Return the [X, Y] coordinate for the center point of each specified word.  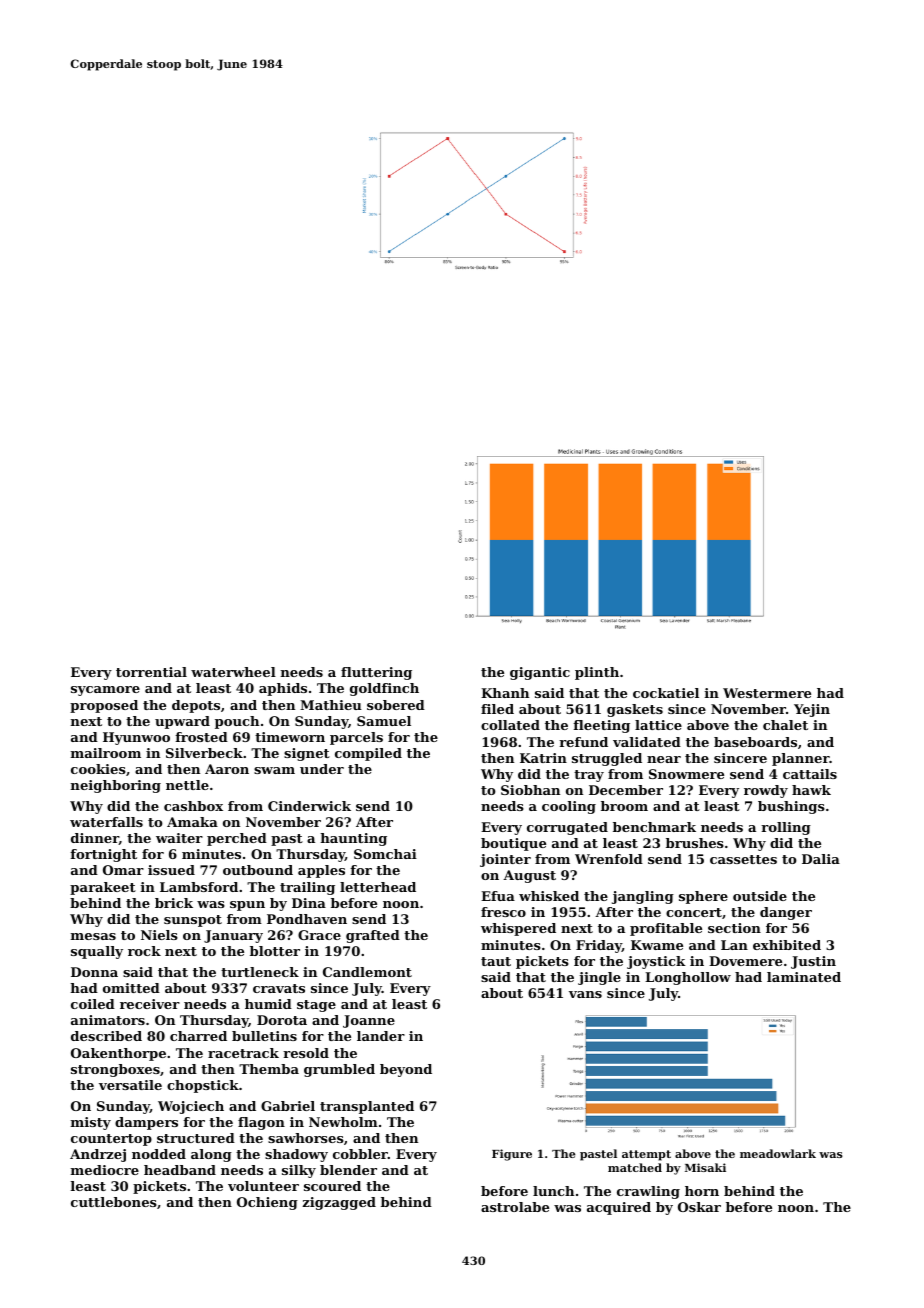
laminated [804, 977]
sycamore [105, 691]
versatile [130, 1085]
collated [510, 725]
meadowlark [778, 1153]
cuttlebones [114, 1202]
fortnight [103, 855]
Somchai [385, 854]
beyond [406, 1070]
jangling [643, 897]
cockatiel [666, 693]
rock [144, 951]
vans [585, 994]
